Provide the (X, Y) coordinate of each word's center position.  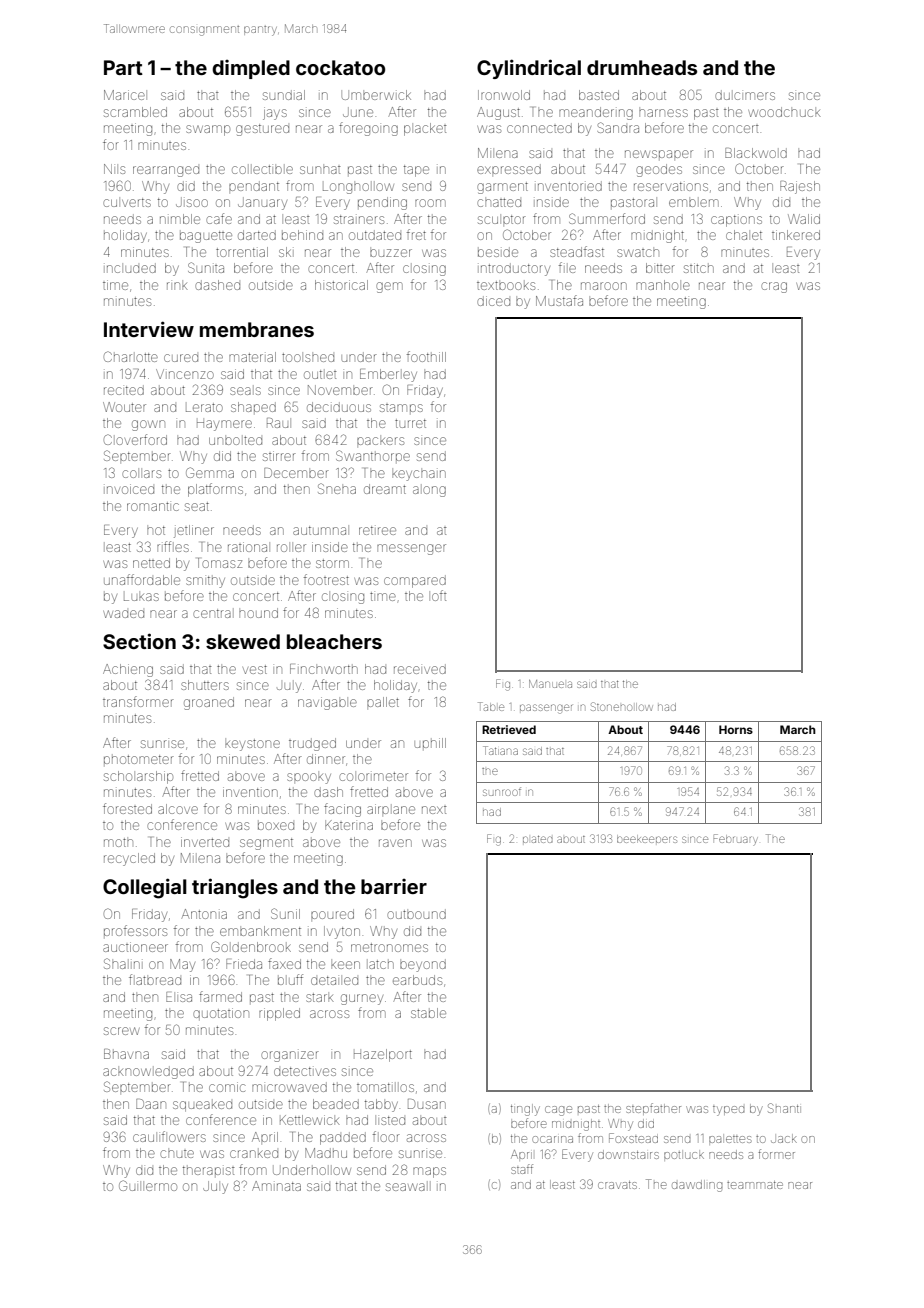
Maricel (124, 95)
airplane (391, 809)
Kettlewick (310, 1120)
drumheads (642, 67)
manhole (663, 285)
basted (599, 95)
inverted (205, 842)
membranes (257, 329)
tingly (525, 1110)
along (429, 491)
